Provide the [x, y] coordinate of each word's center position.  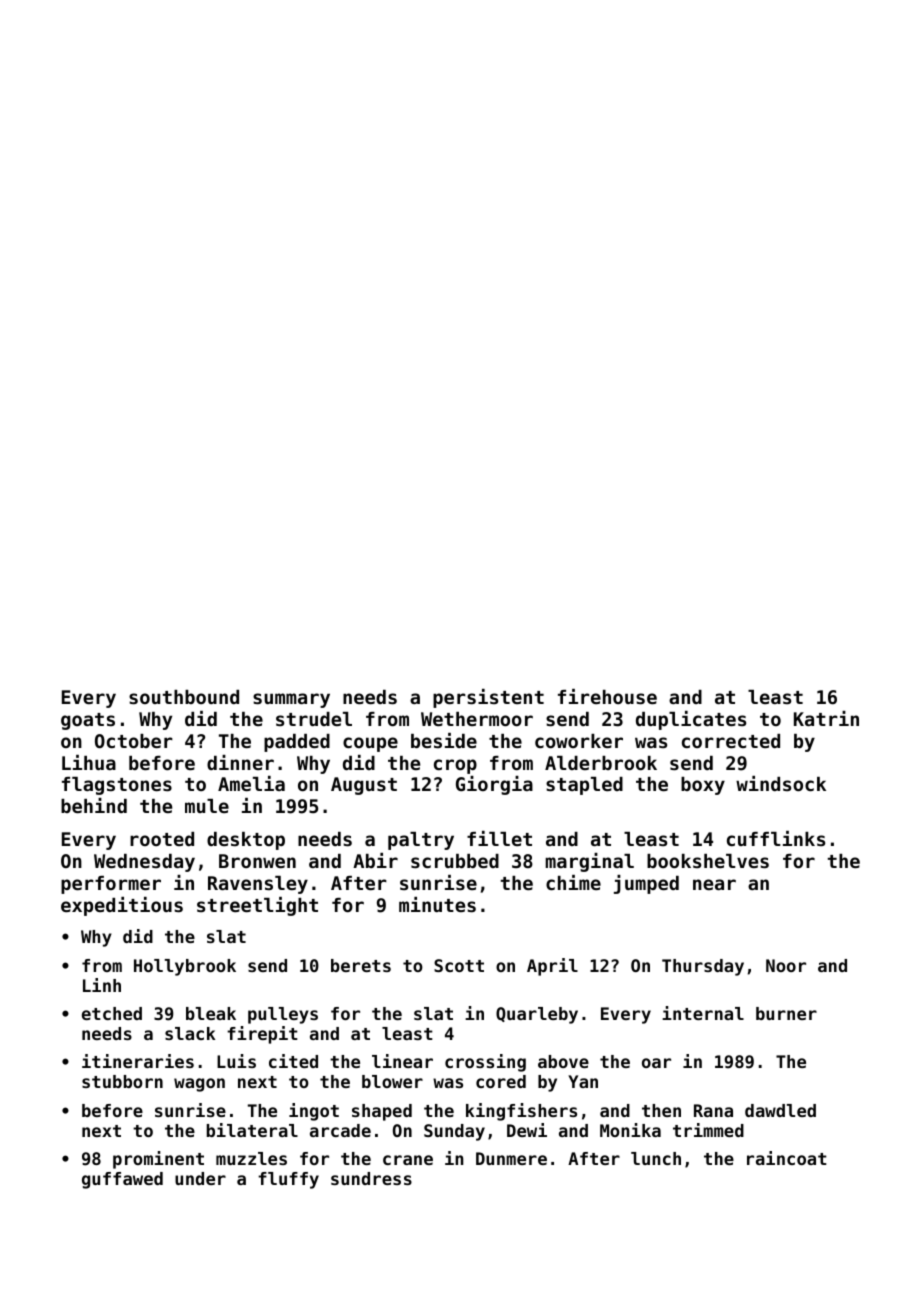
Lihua [89, 762]
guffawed [122, 1180]
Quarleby [537, 1015]
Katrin [826, 718]
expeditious [122, 906]
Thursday [703, 967]
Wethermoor [477, 719]
